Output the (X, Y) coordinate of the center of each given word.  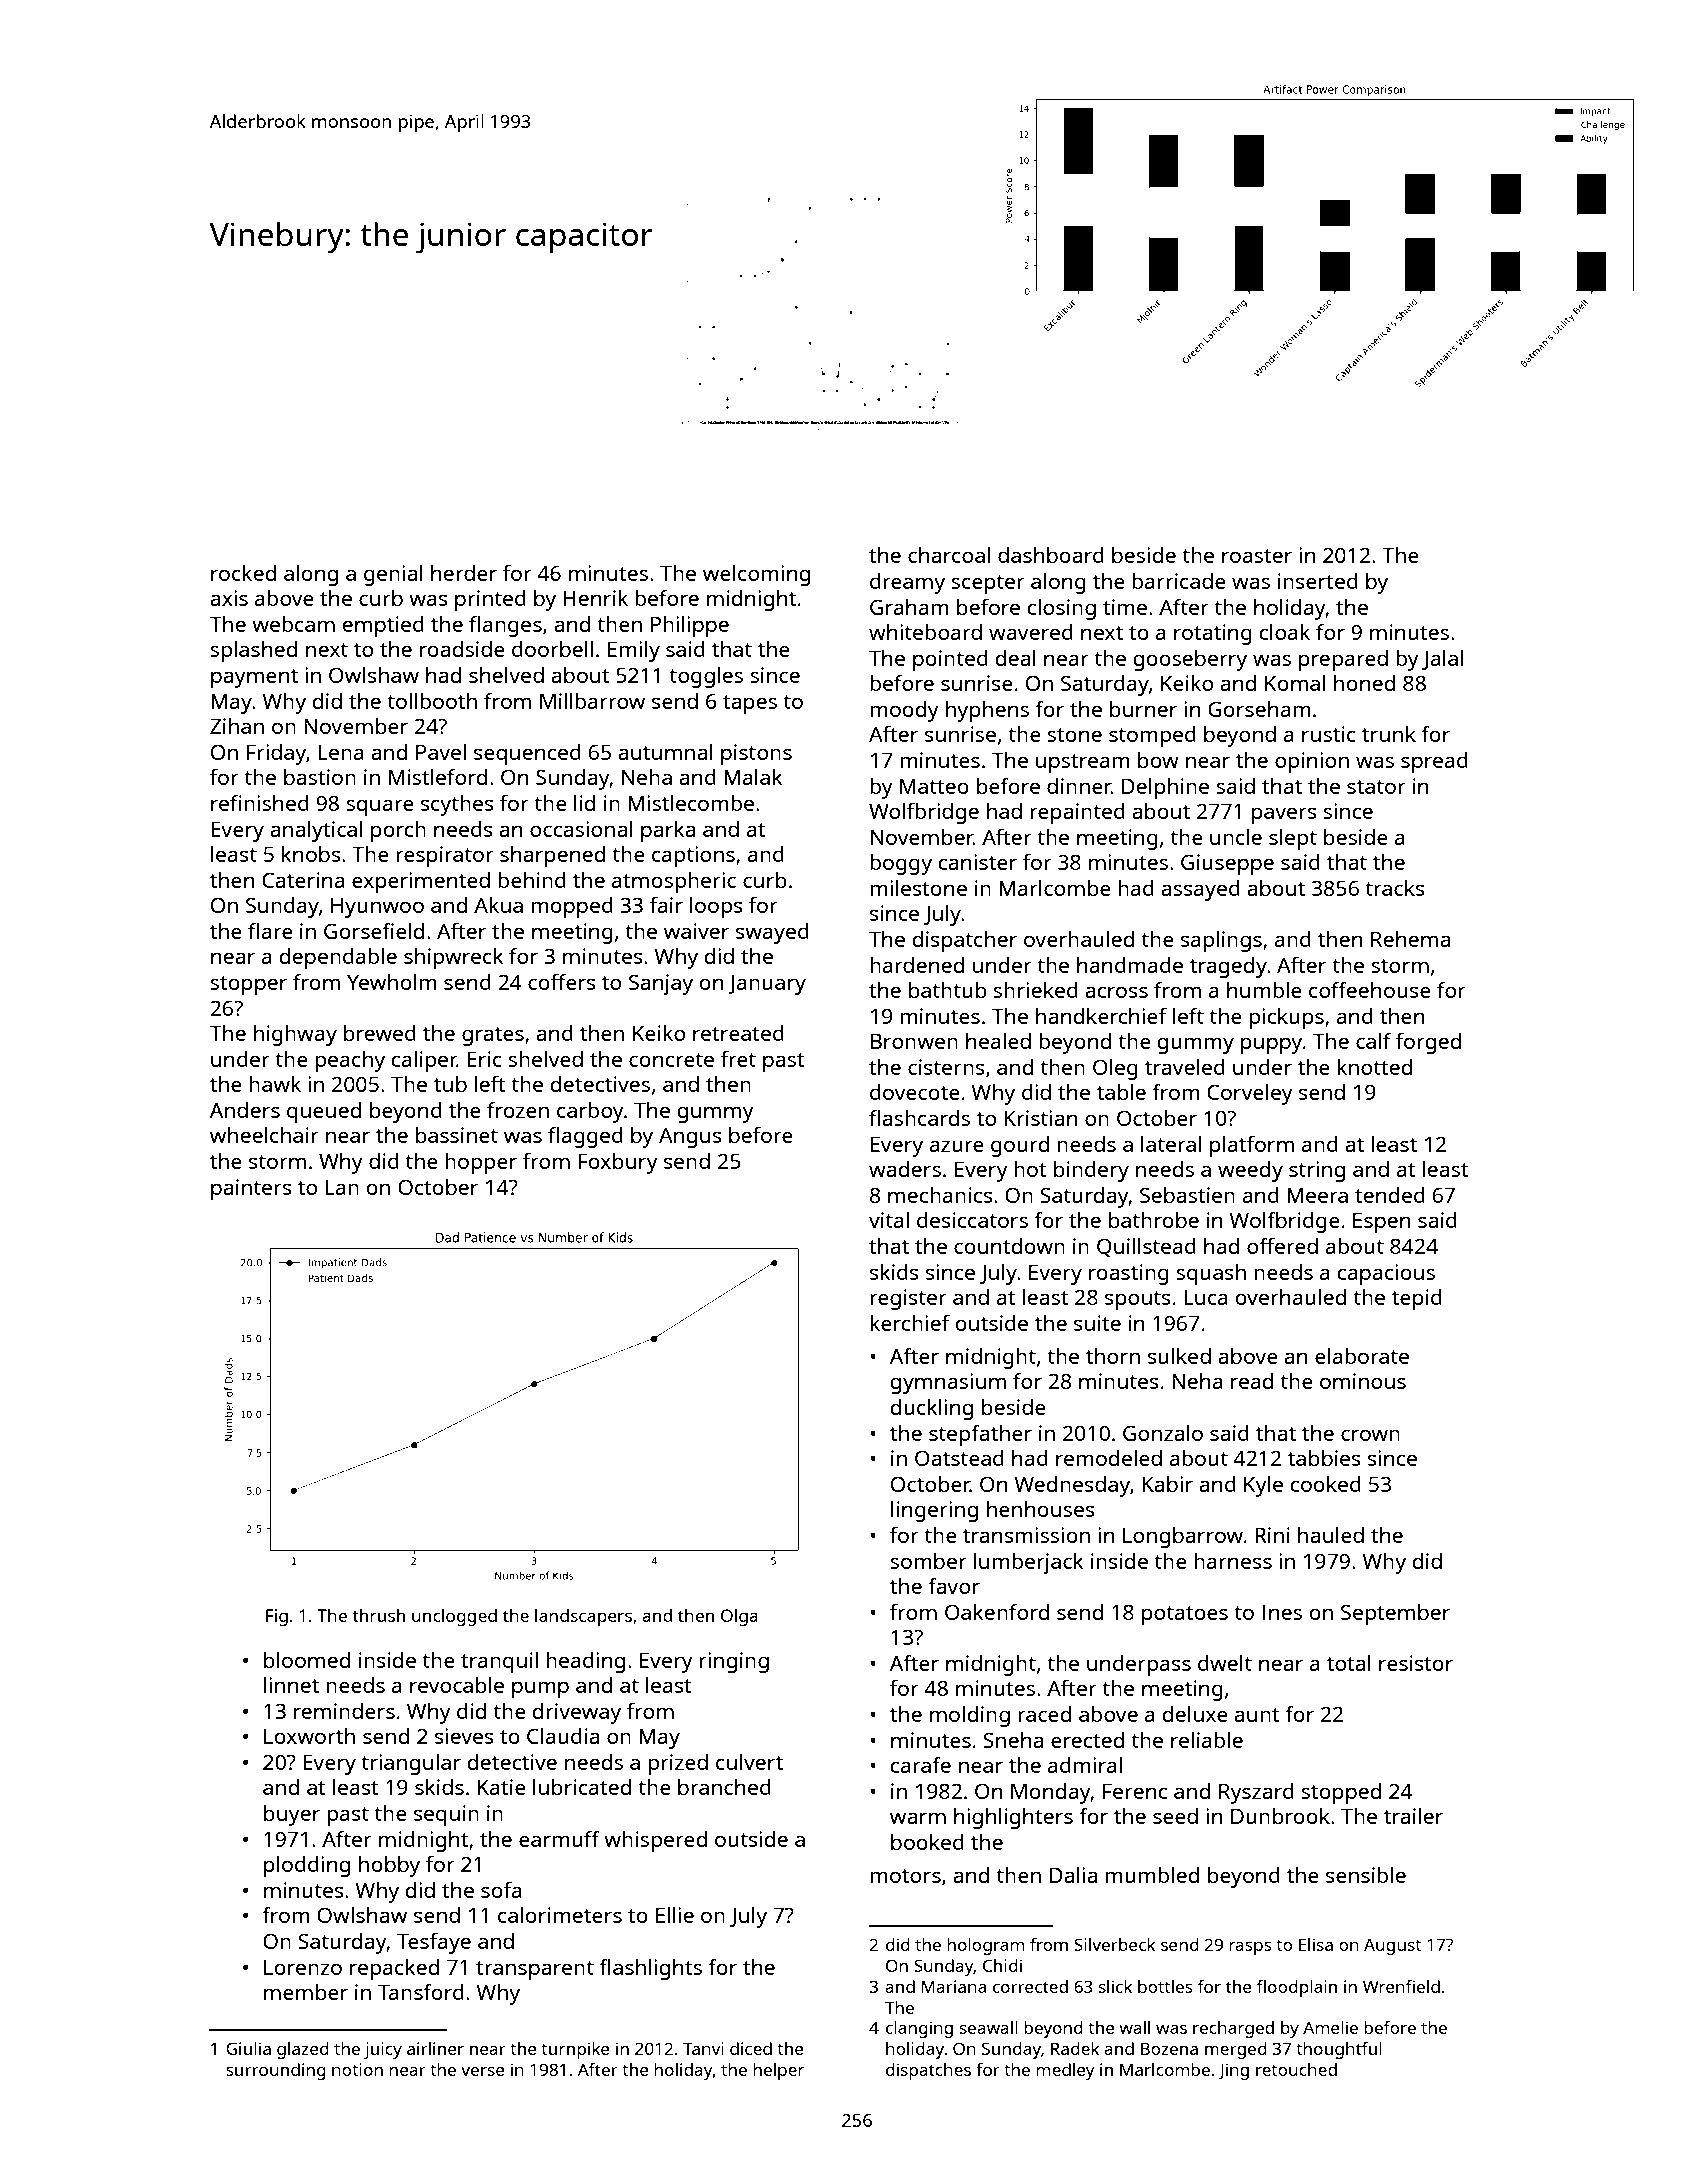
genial (393, 575)
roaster (1257, 556)
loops (716, 907)
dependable (338, 958)
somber (928, 1561)
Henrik (595, 598)
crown (1370, 1435)
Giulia (248, 2048)
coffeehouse (1370, 989)
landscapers (583, 1617)
